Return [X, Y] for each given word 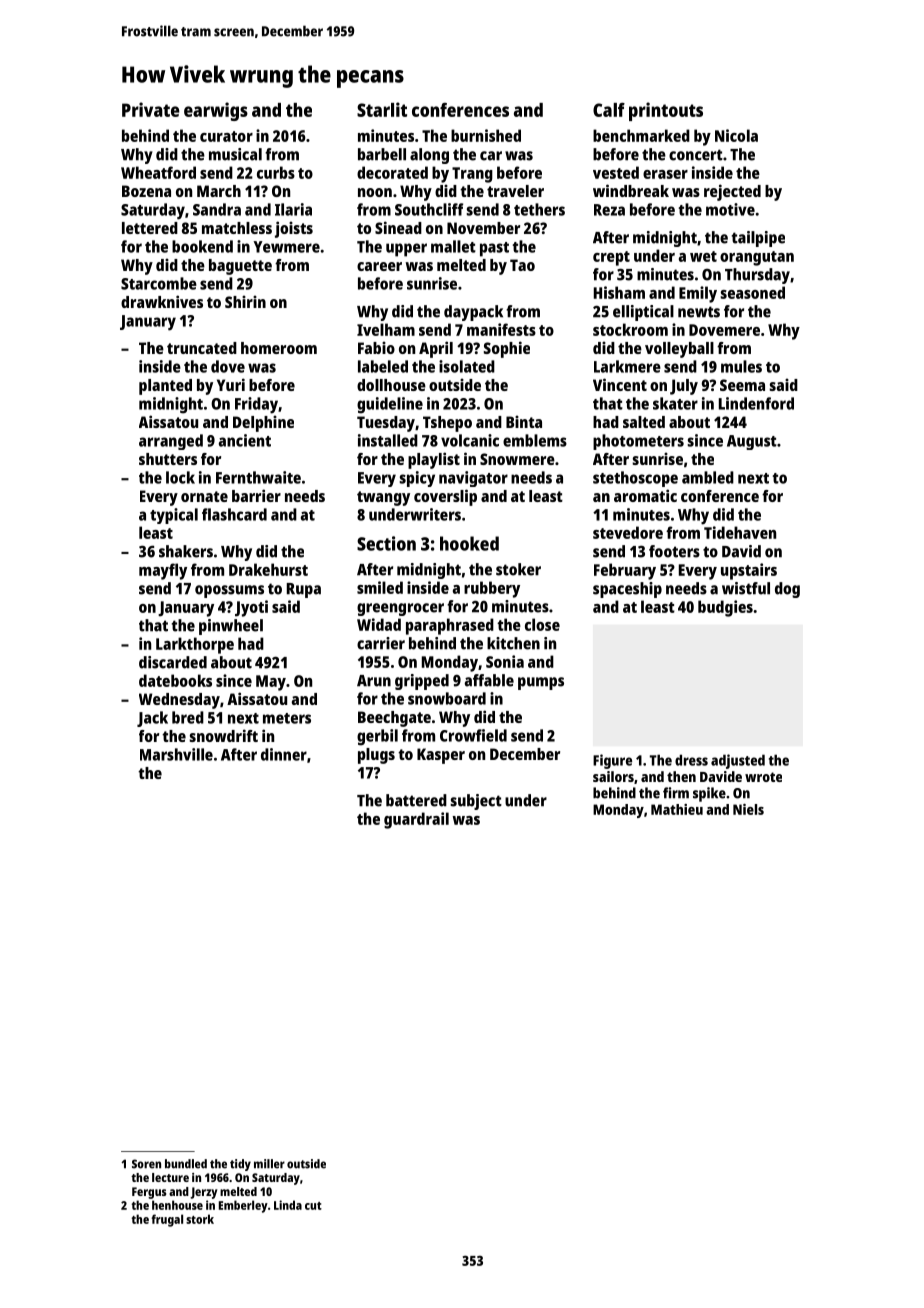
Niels [748, 809]
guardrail [416, 820]
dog [787, 590]
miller [269, 1164]
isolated [467, 366]
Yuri [231, 384]
